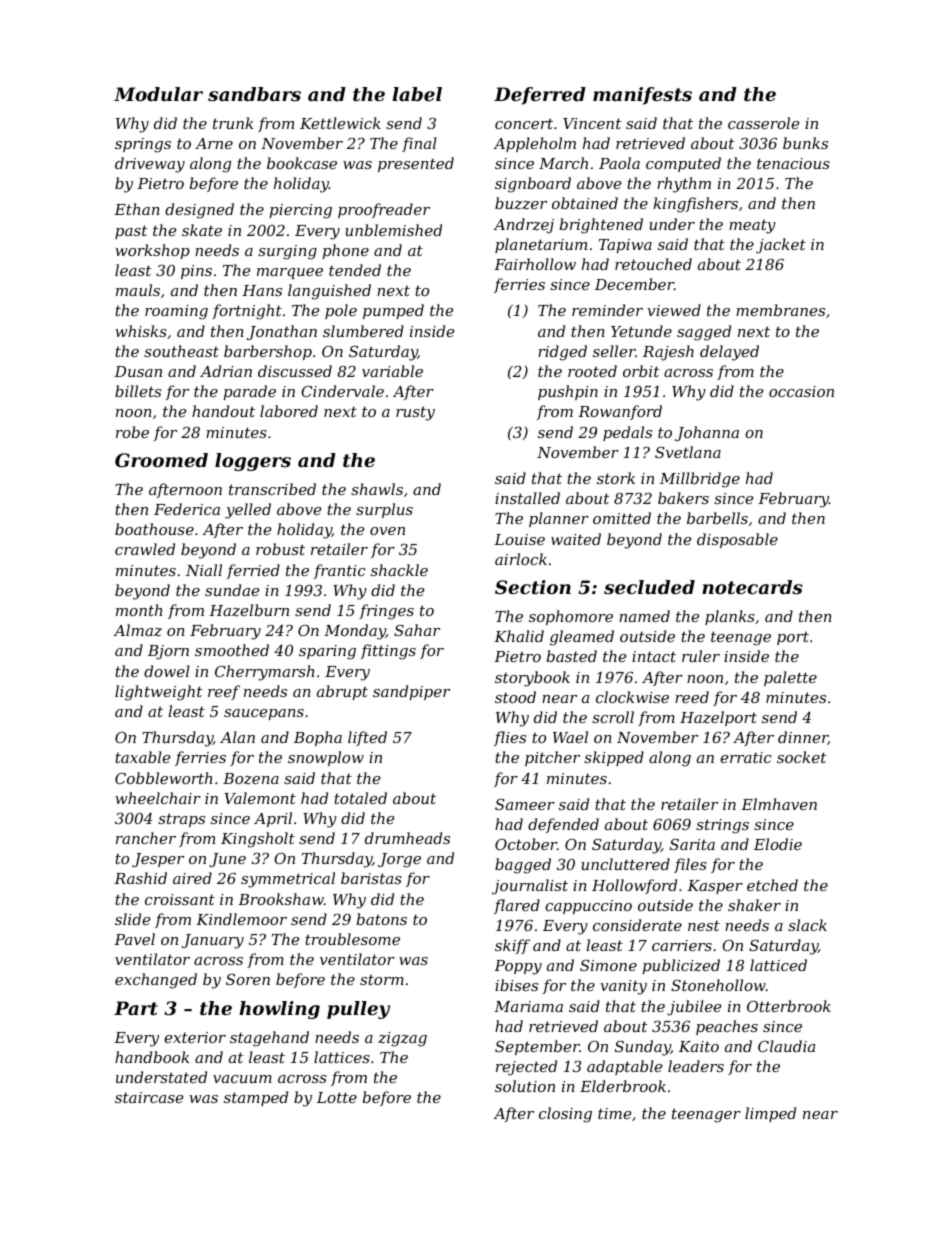  Describe the element at coordinates (142, 757) in the page. I see `taxable` at that location.
